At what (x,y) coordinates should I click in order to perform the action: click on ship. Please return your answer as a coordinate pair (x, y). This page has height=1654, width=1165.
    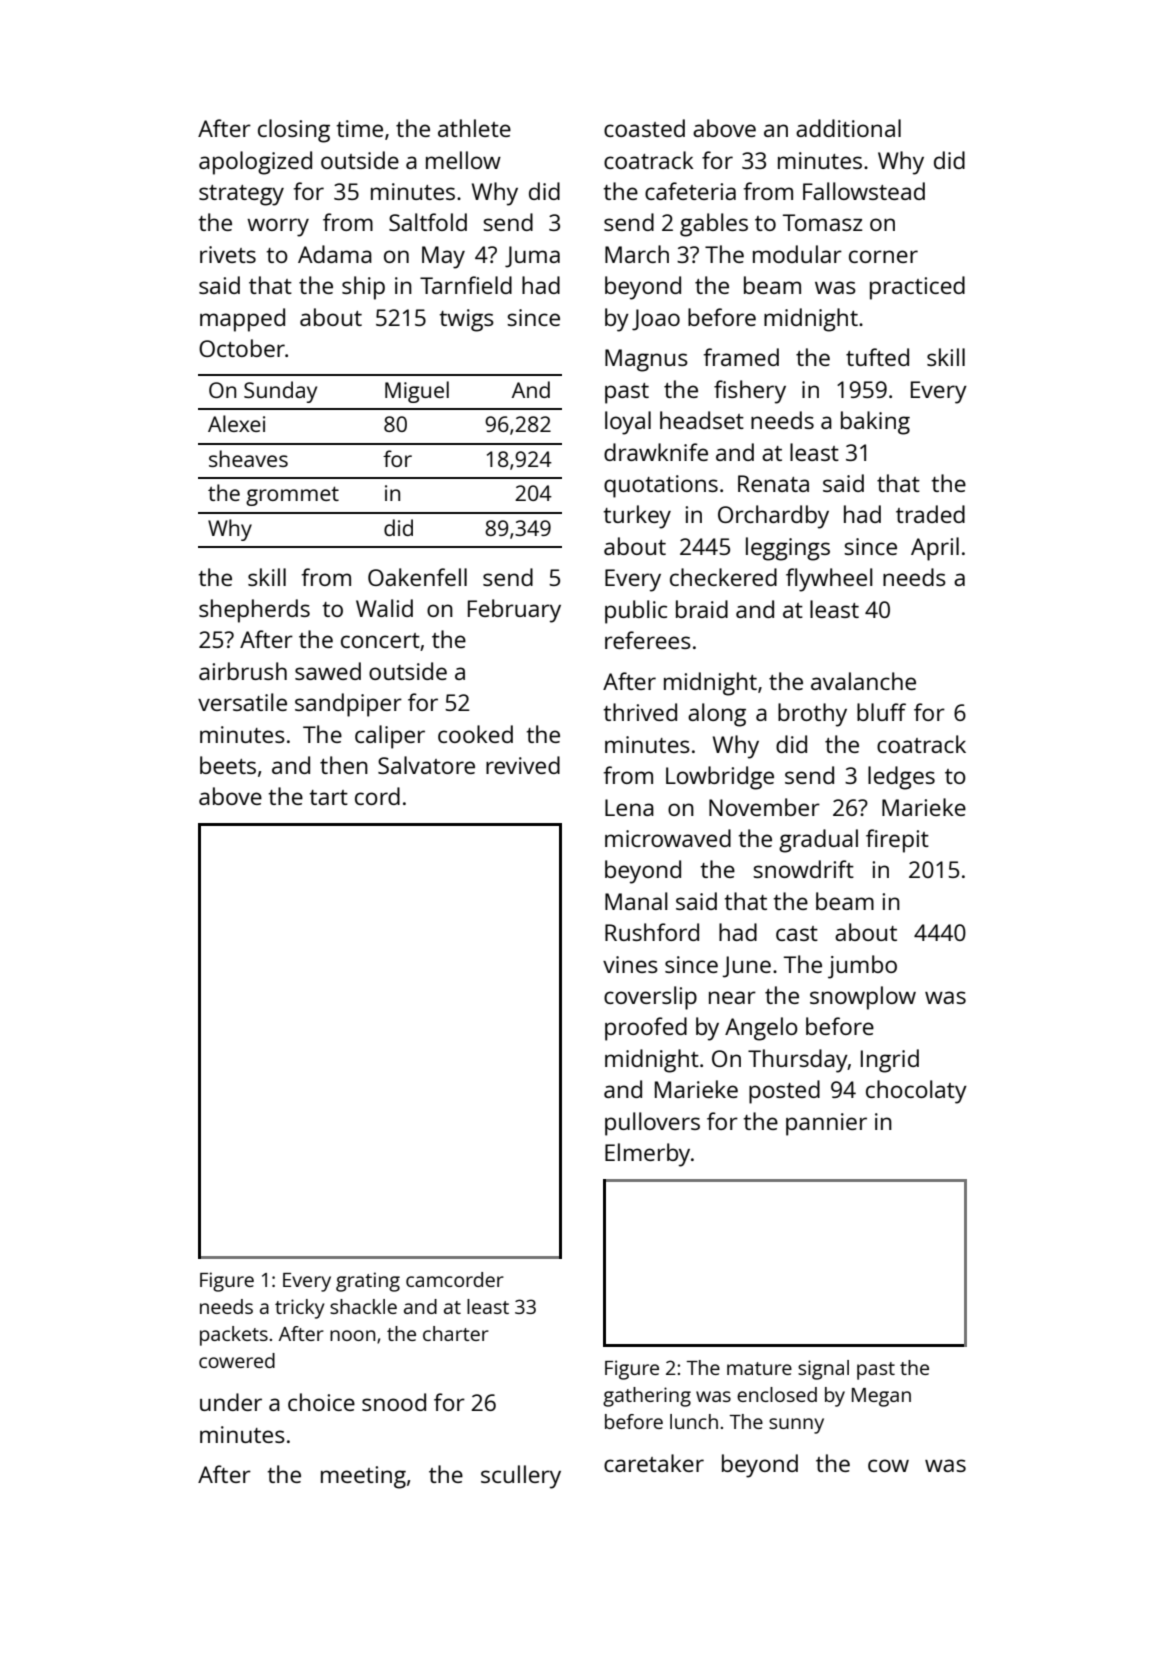
    Looking at the image, I should click on (363, 288).
